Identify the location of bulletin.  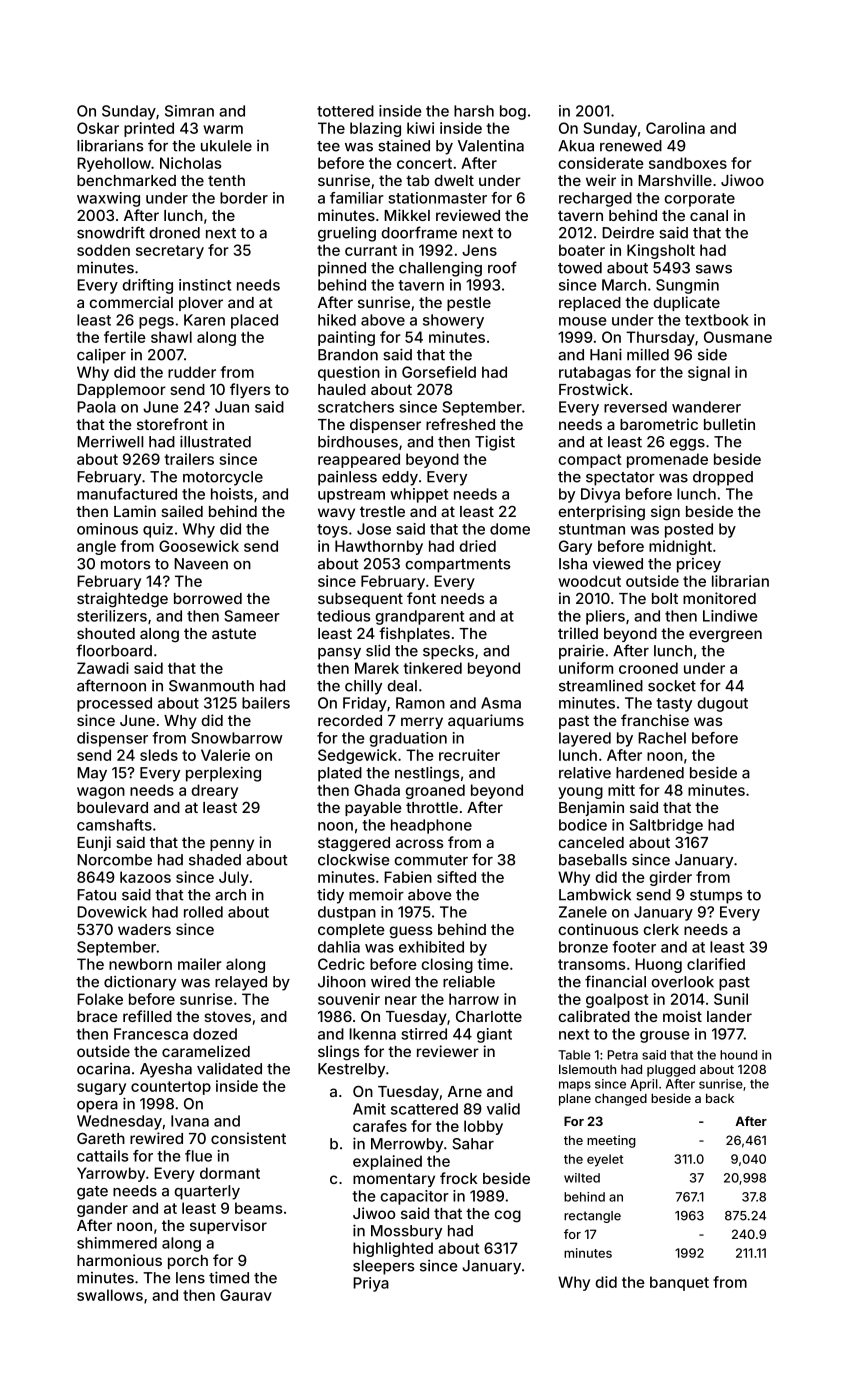
(729, 424).
